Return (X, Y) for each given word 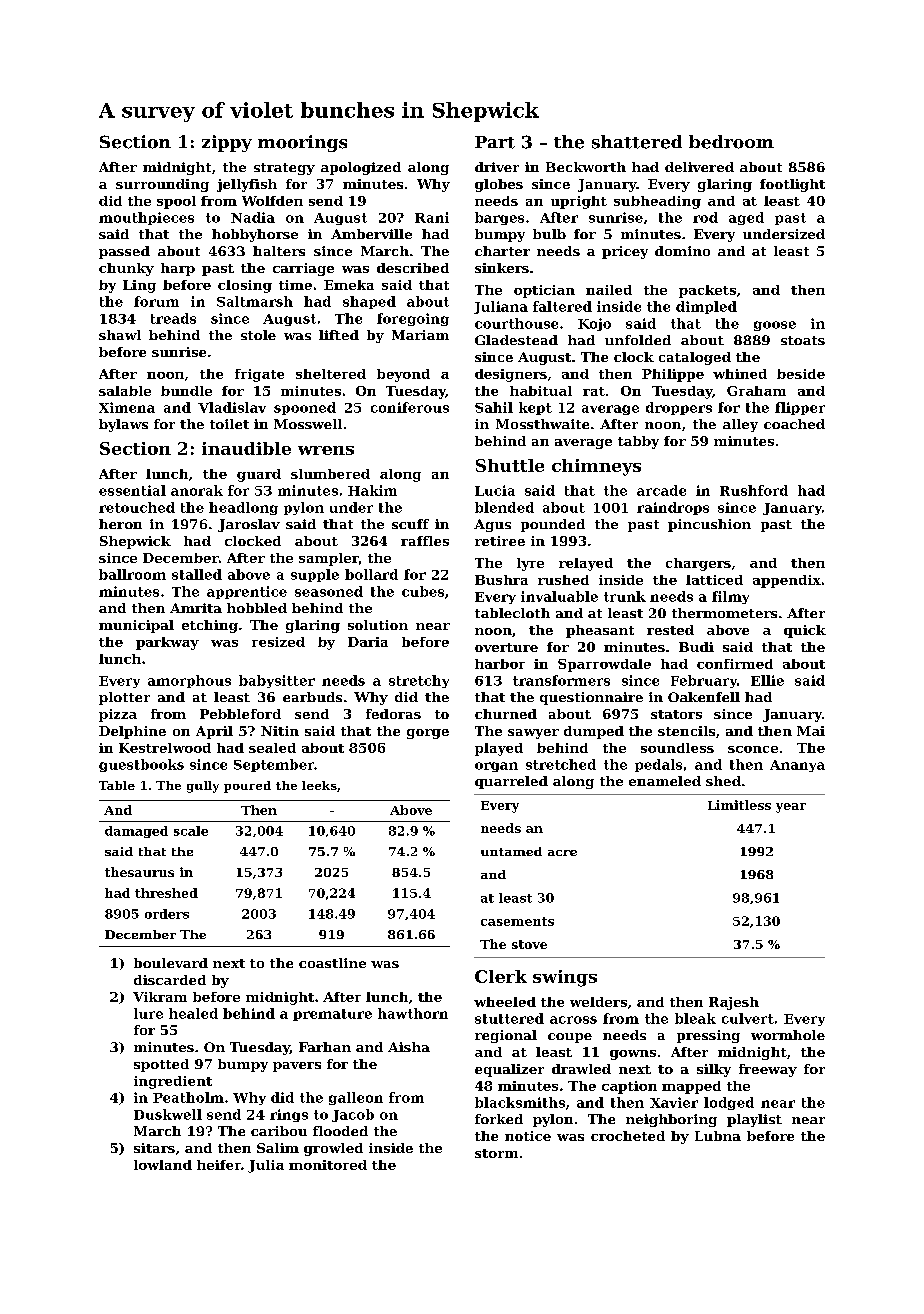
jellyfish (247, 185)
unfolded (638, 340)
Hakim (372, 490)
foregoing (413, 319)
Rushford (754, 490)
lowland (163, 1165)
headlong (243, 508)
